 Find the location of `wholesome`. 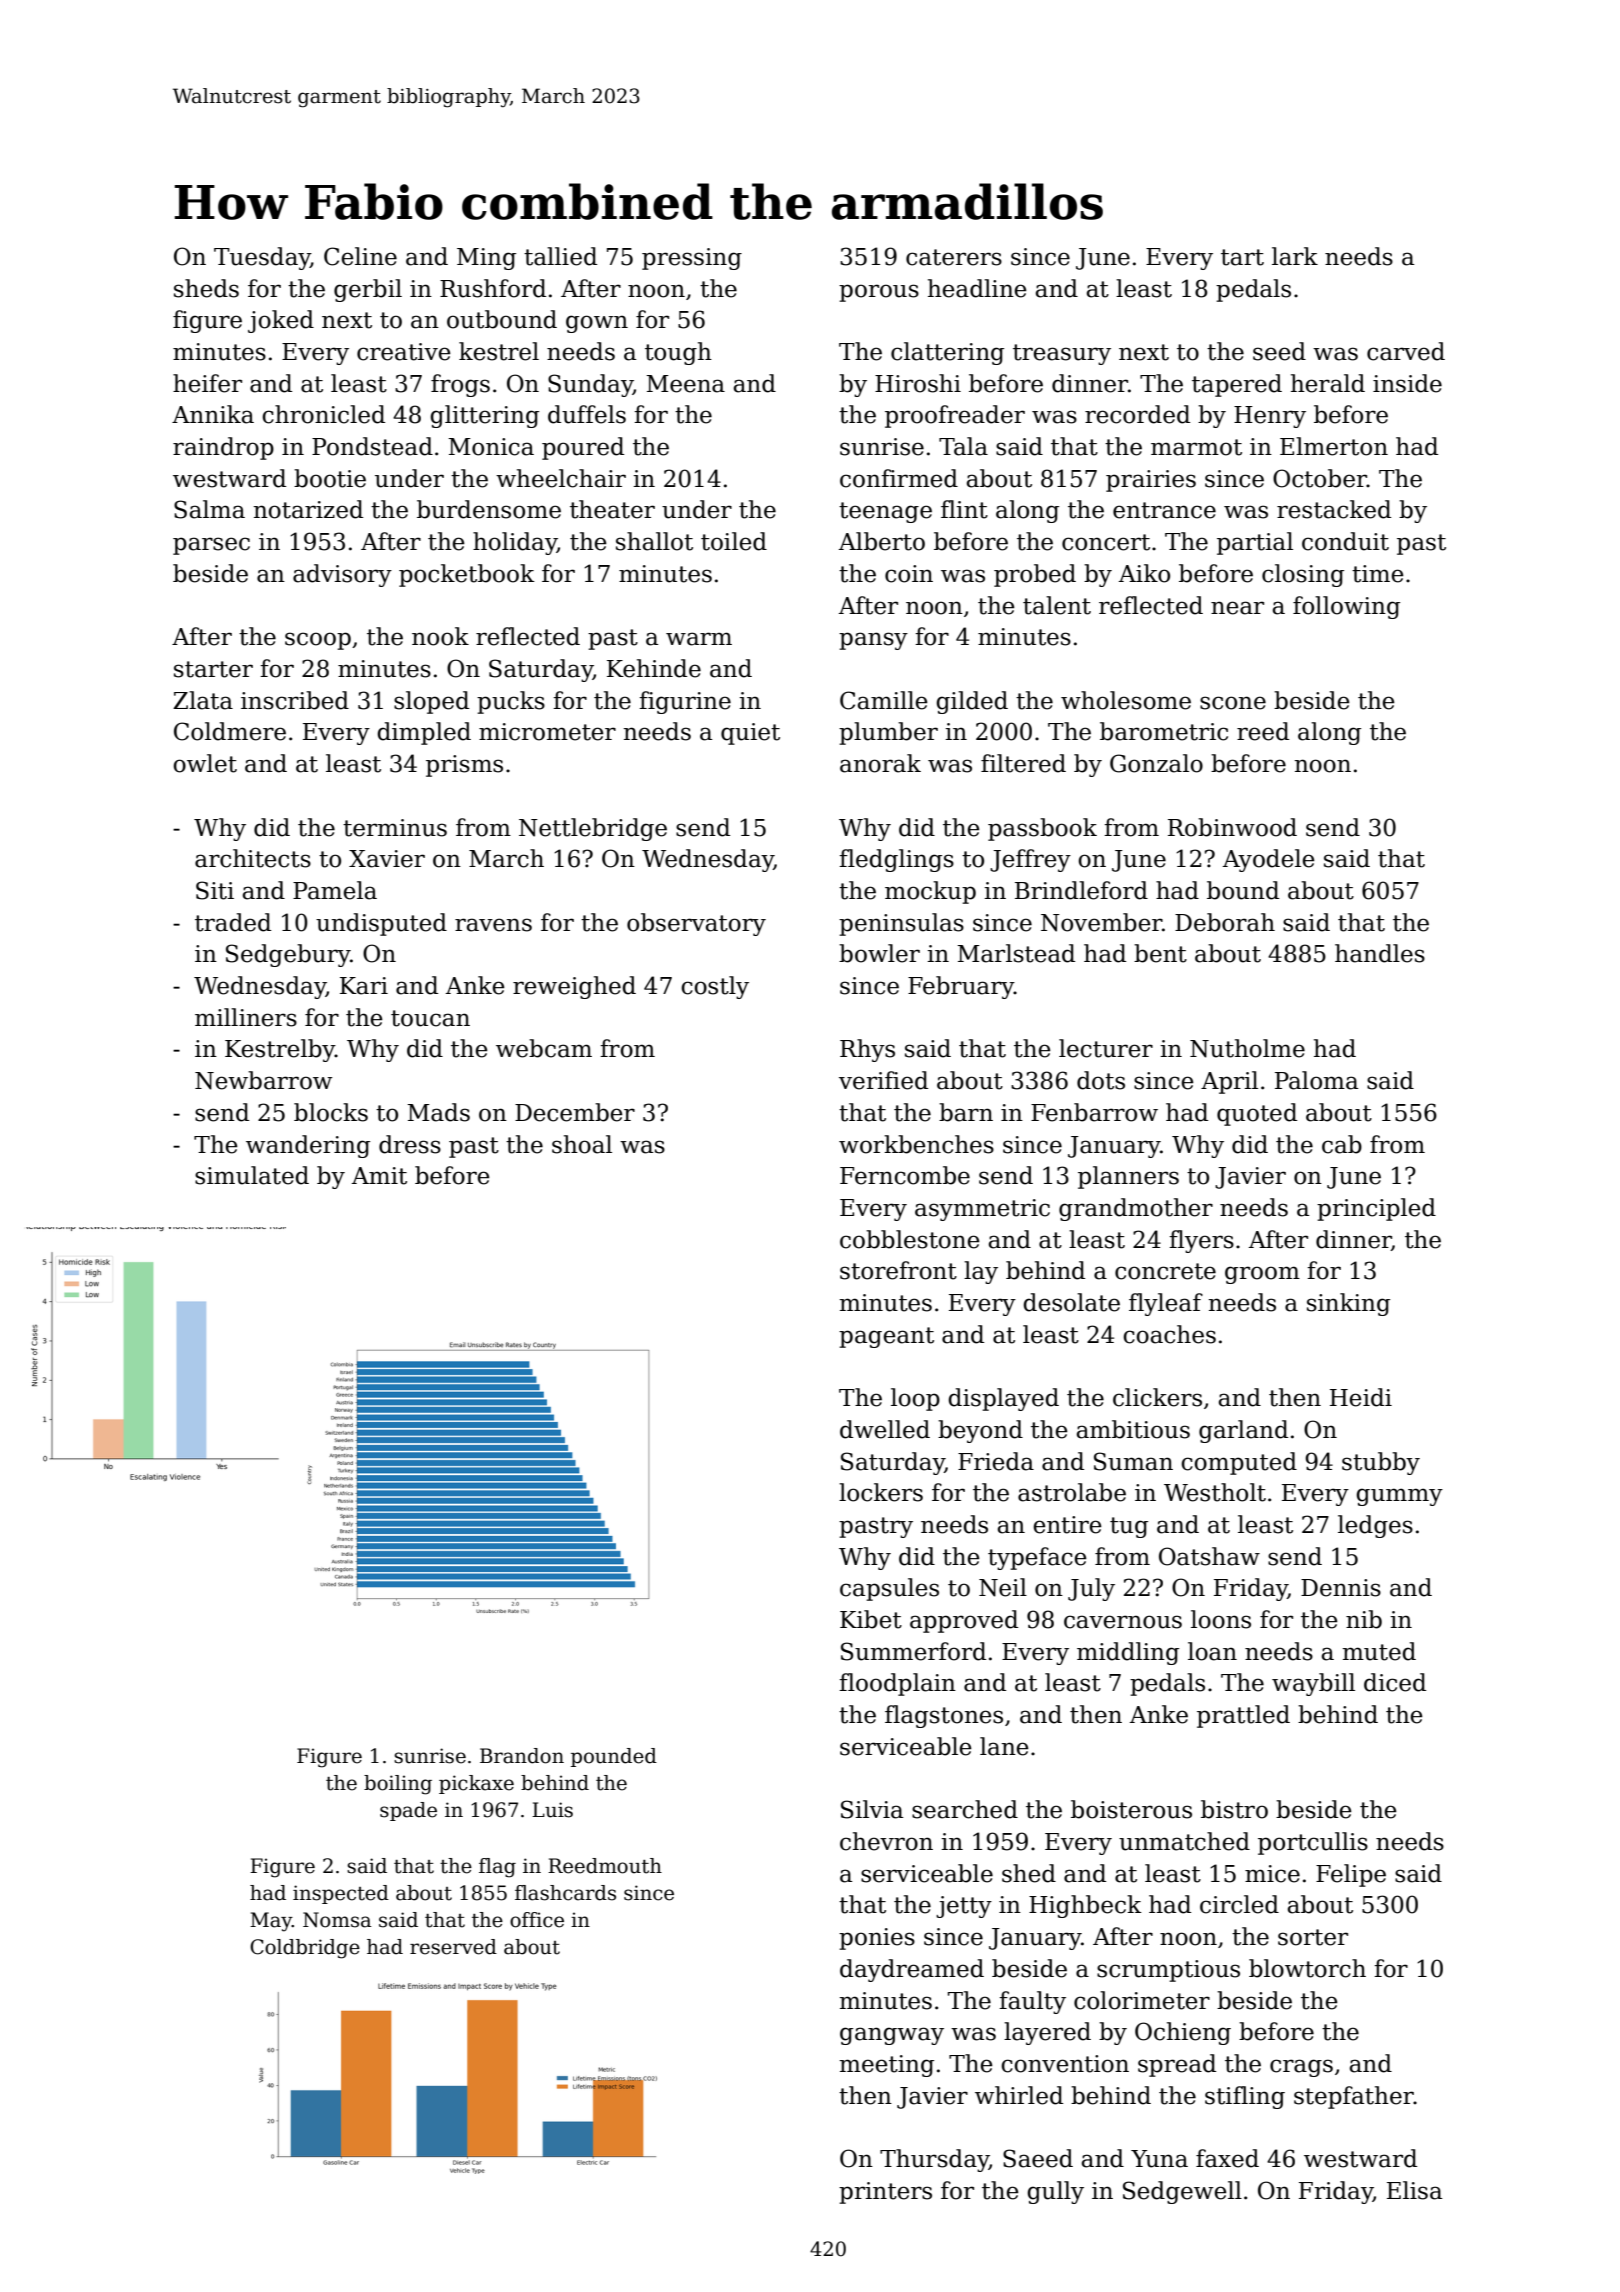

wholesome is located at coordinates (1126, 700).
